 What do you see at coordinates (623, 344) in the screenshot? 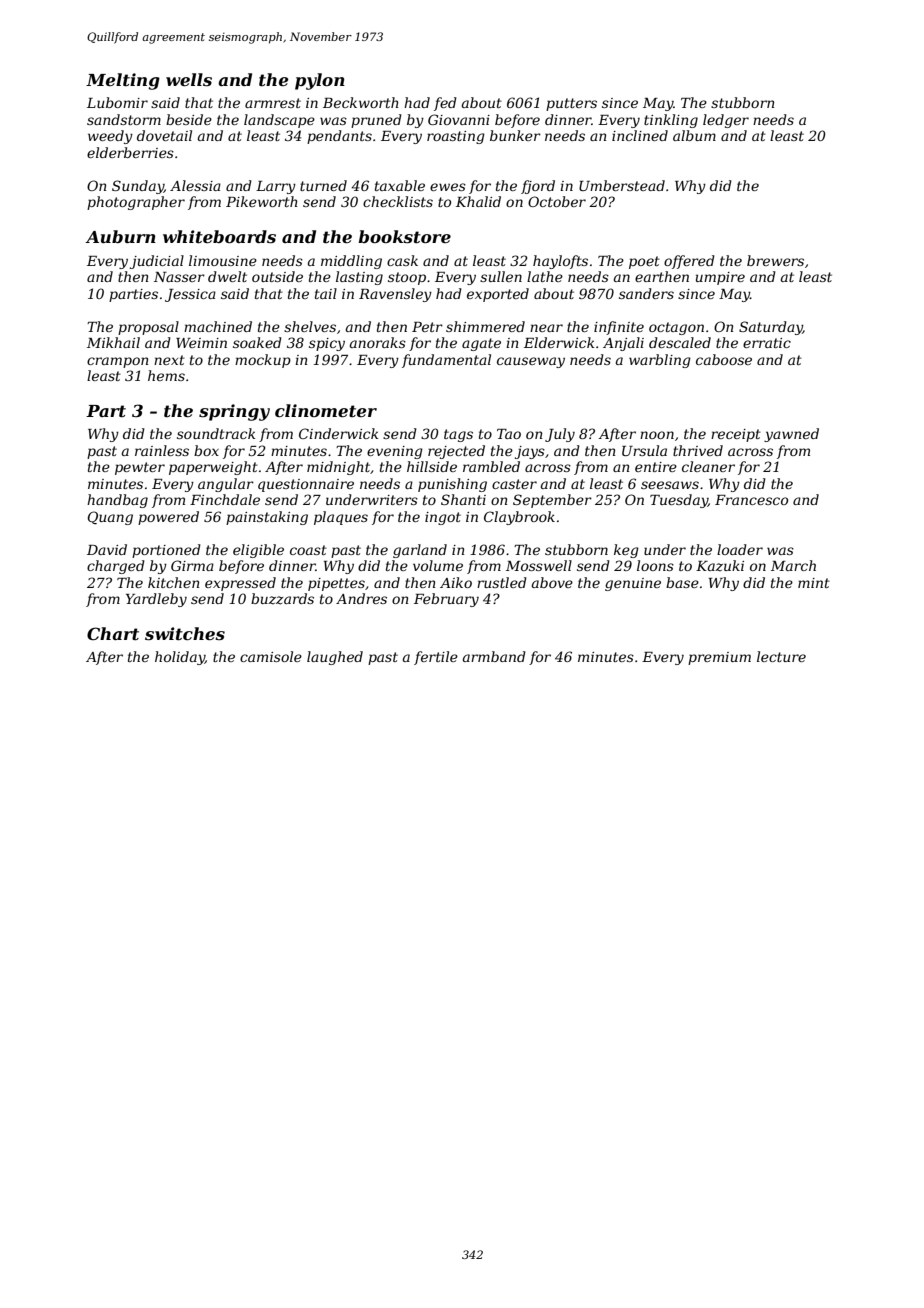
I see `Anjali` at bounding box center [623, 344].
